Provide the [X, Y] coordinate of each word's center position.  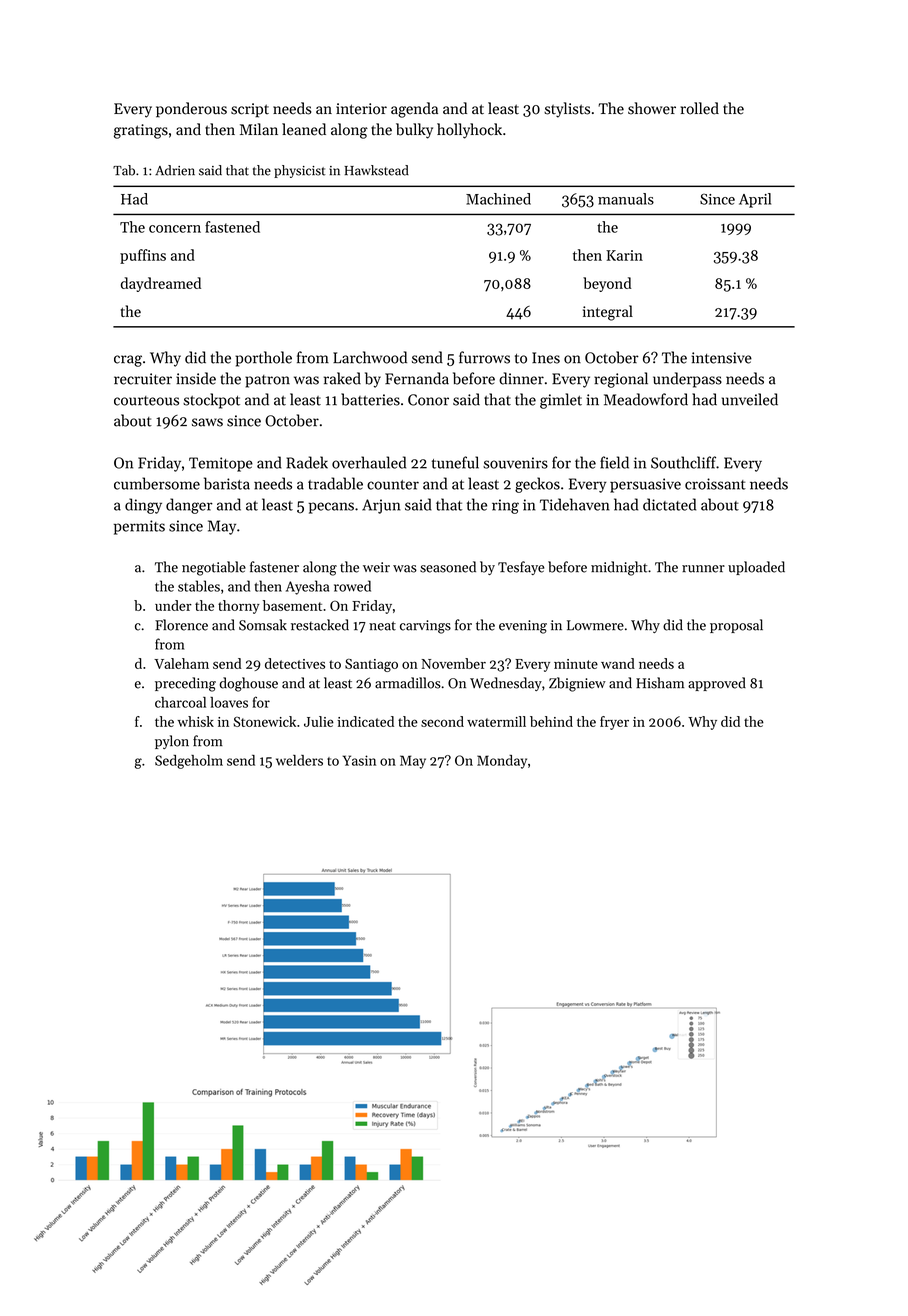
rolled [700, 108]
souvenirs [515, 463]
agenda [414, 110]
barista [227, 483]
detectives [295, 663]
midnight [619, 568]
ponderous [191, 110]
